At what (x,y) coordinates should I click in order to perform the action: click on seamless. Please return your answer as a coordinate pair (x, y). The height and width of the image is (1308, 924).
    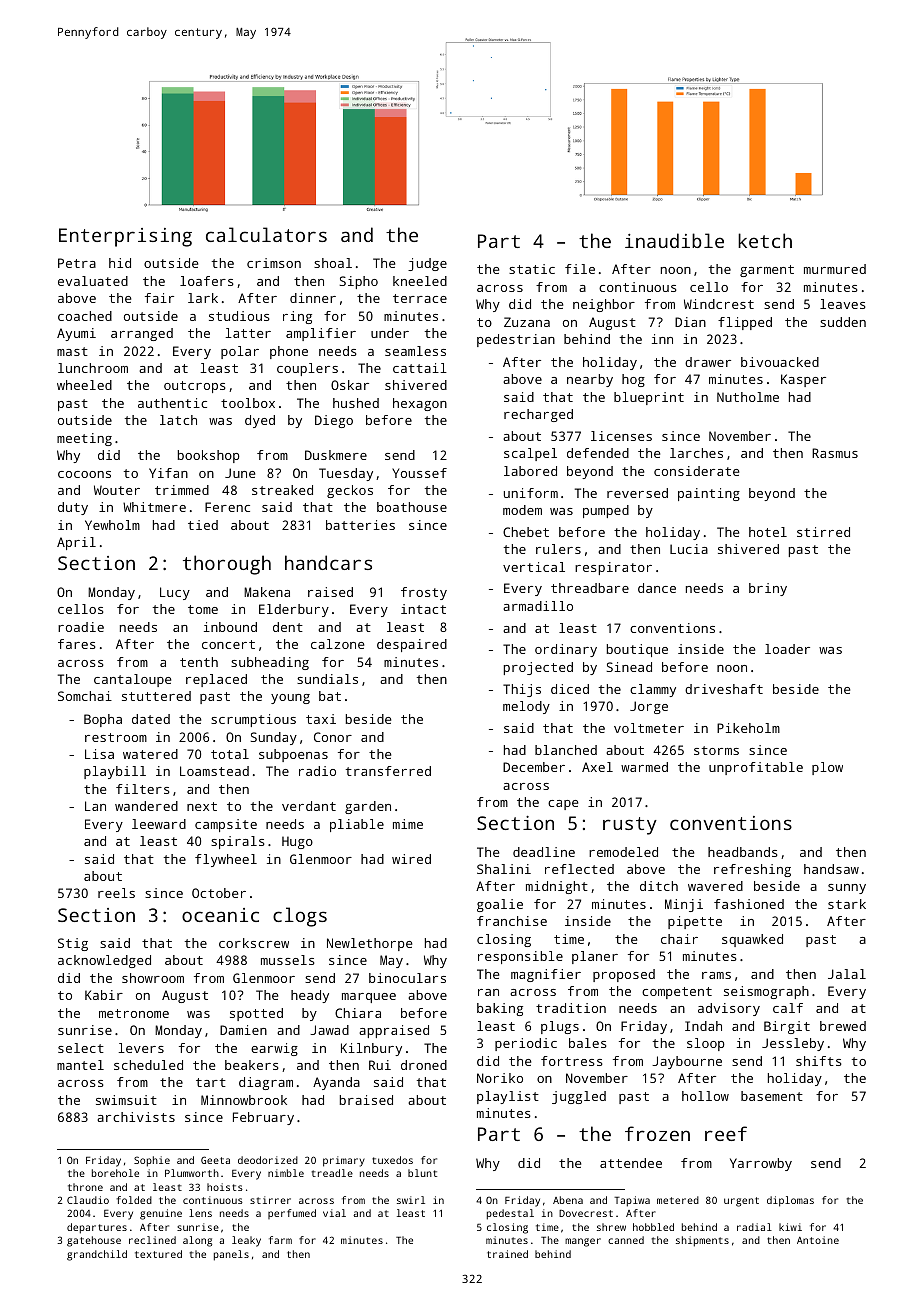
    Looking at the image, I should click on (415, 351).
